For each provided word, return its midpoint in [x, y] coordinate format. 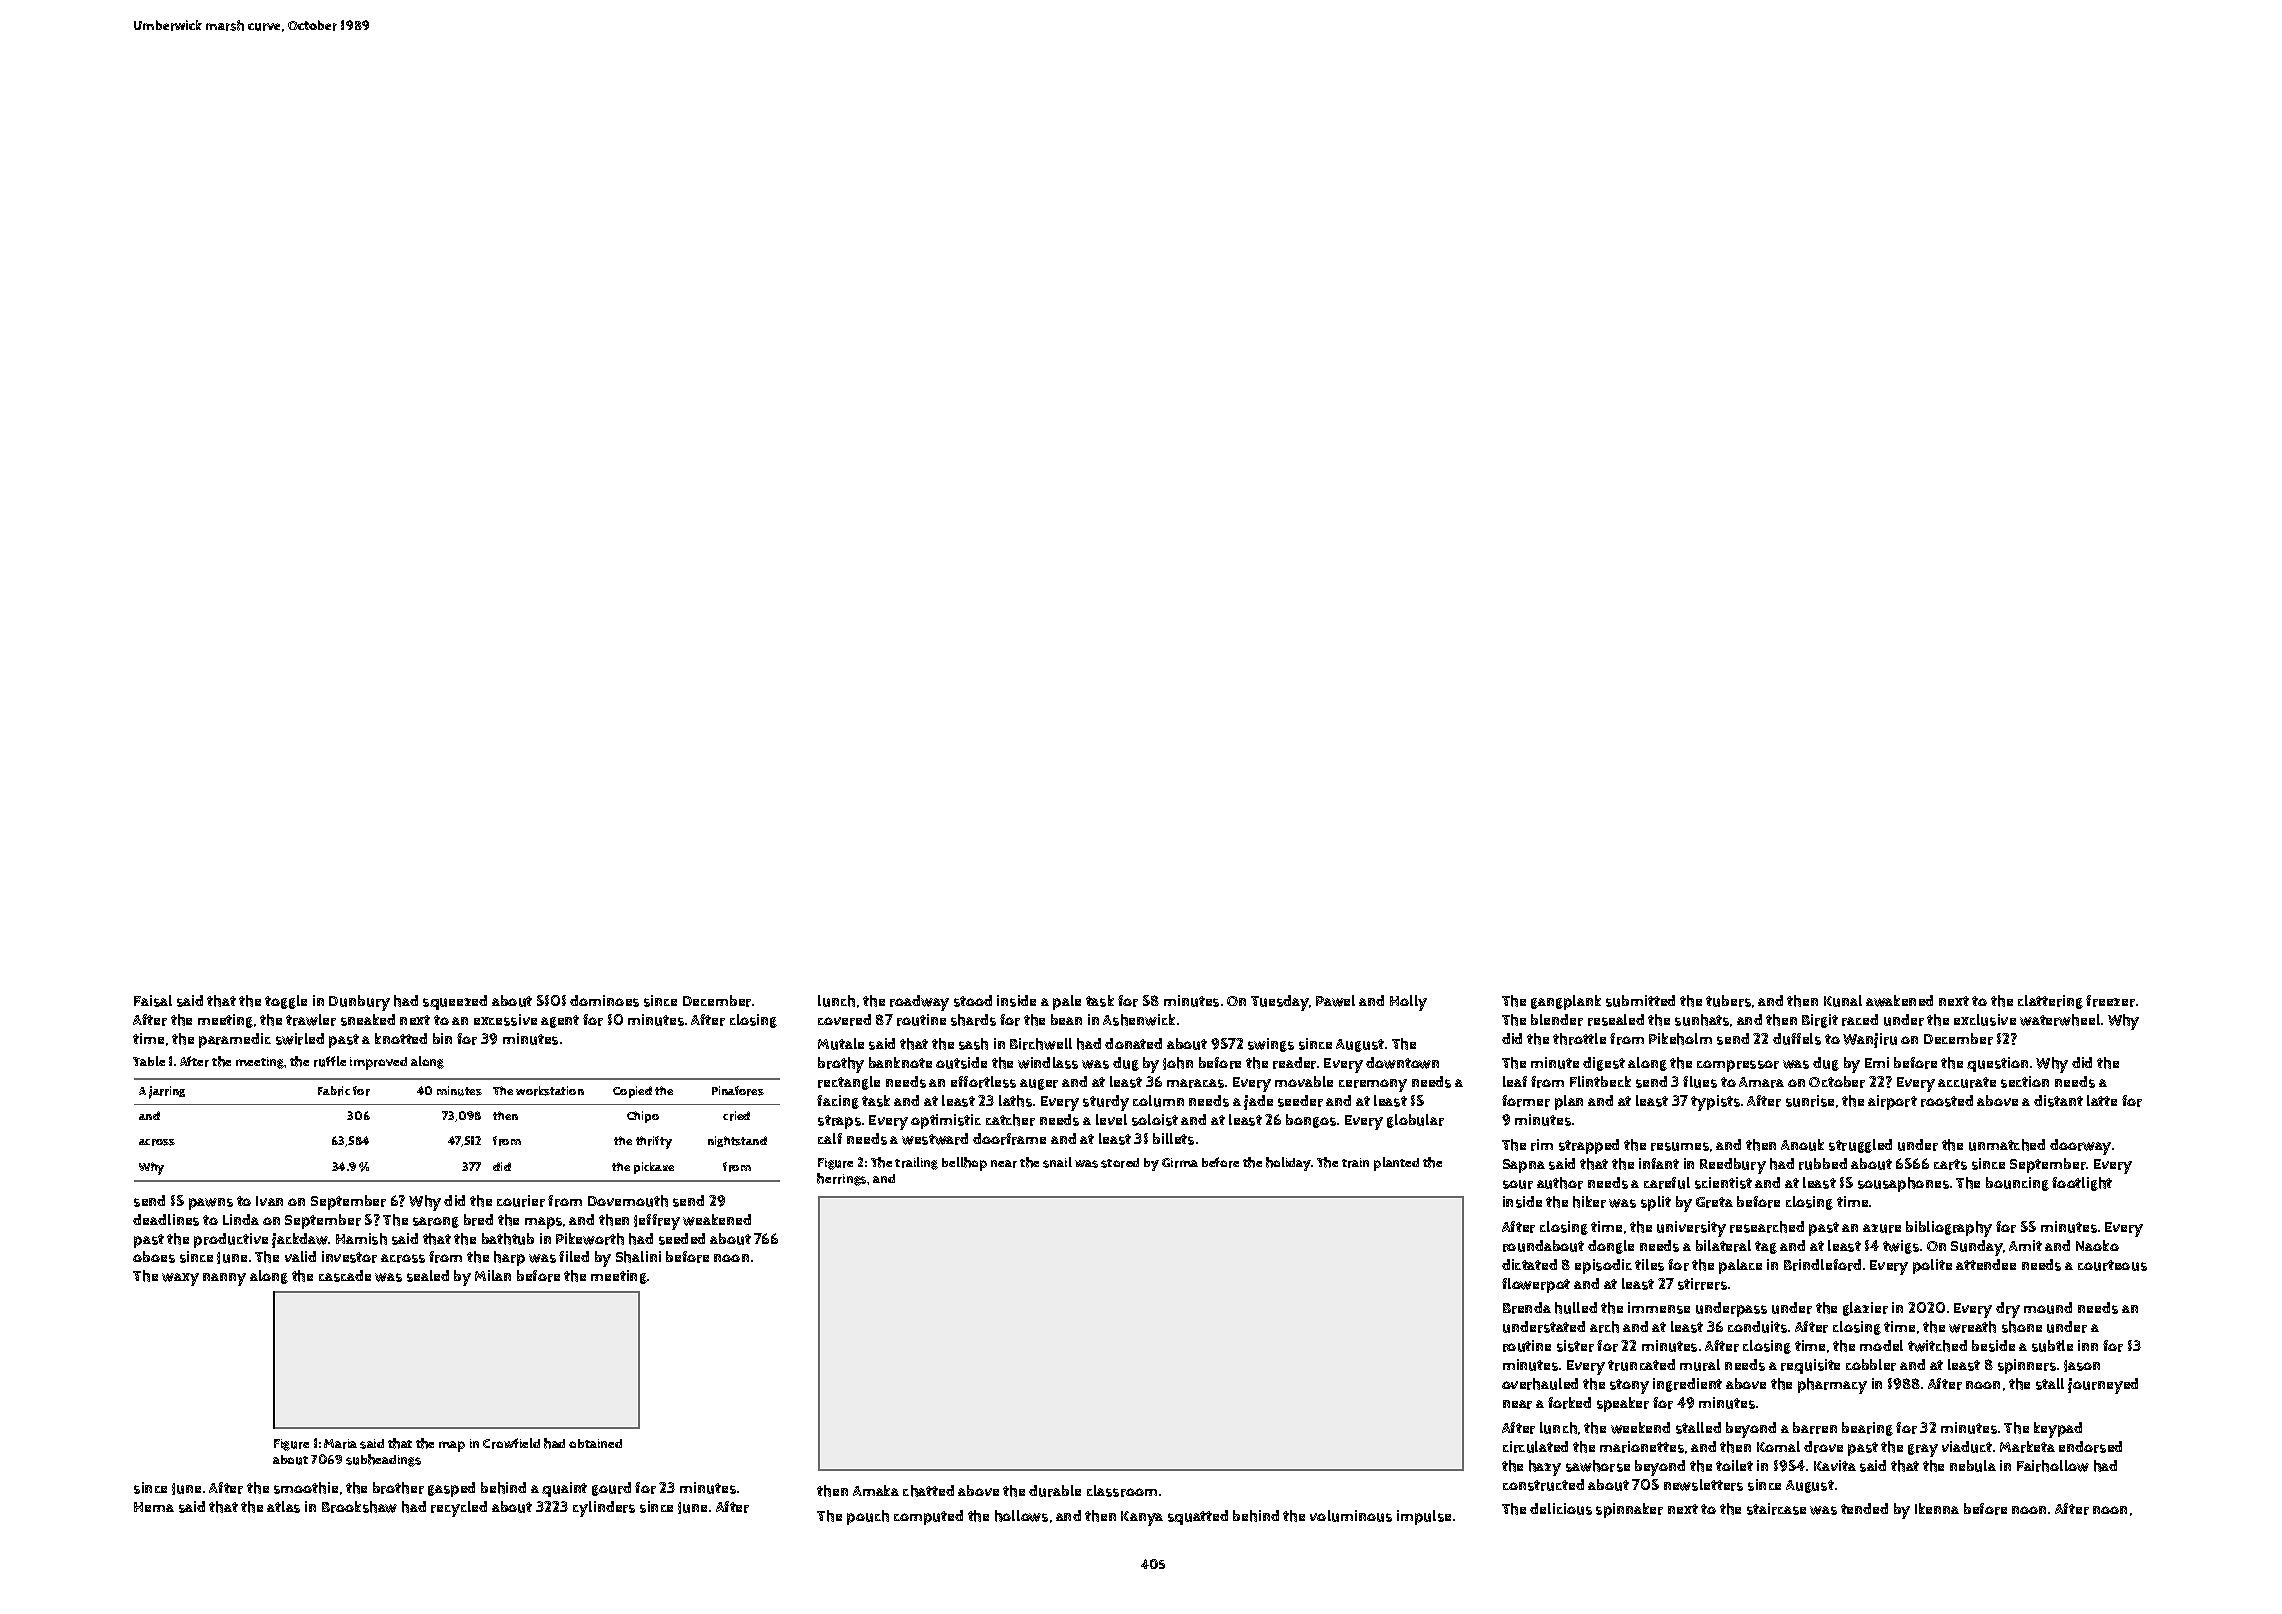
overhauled [1540, 1384]
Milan [493, 1275]
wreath [1972, 1327]
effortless [983, 1082]
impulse [1424, 1517]
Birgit [1820, 1021]
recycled [459, 1509]
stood [973, 1001]
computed [928, 1517]
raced [1860, 1020]
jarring [167, 1092]
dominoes [604, 1001]
